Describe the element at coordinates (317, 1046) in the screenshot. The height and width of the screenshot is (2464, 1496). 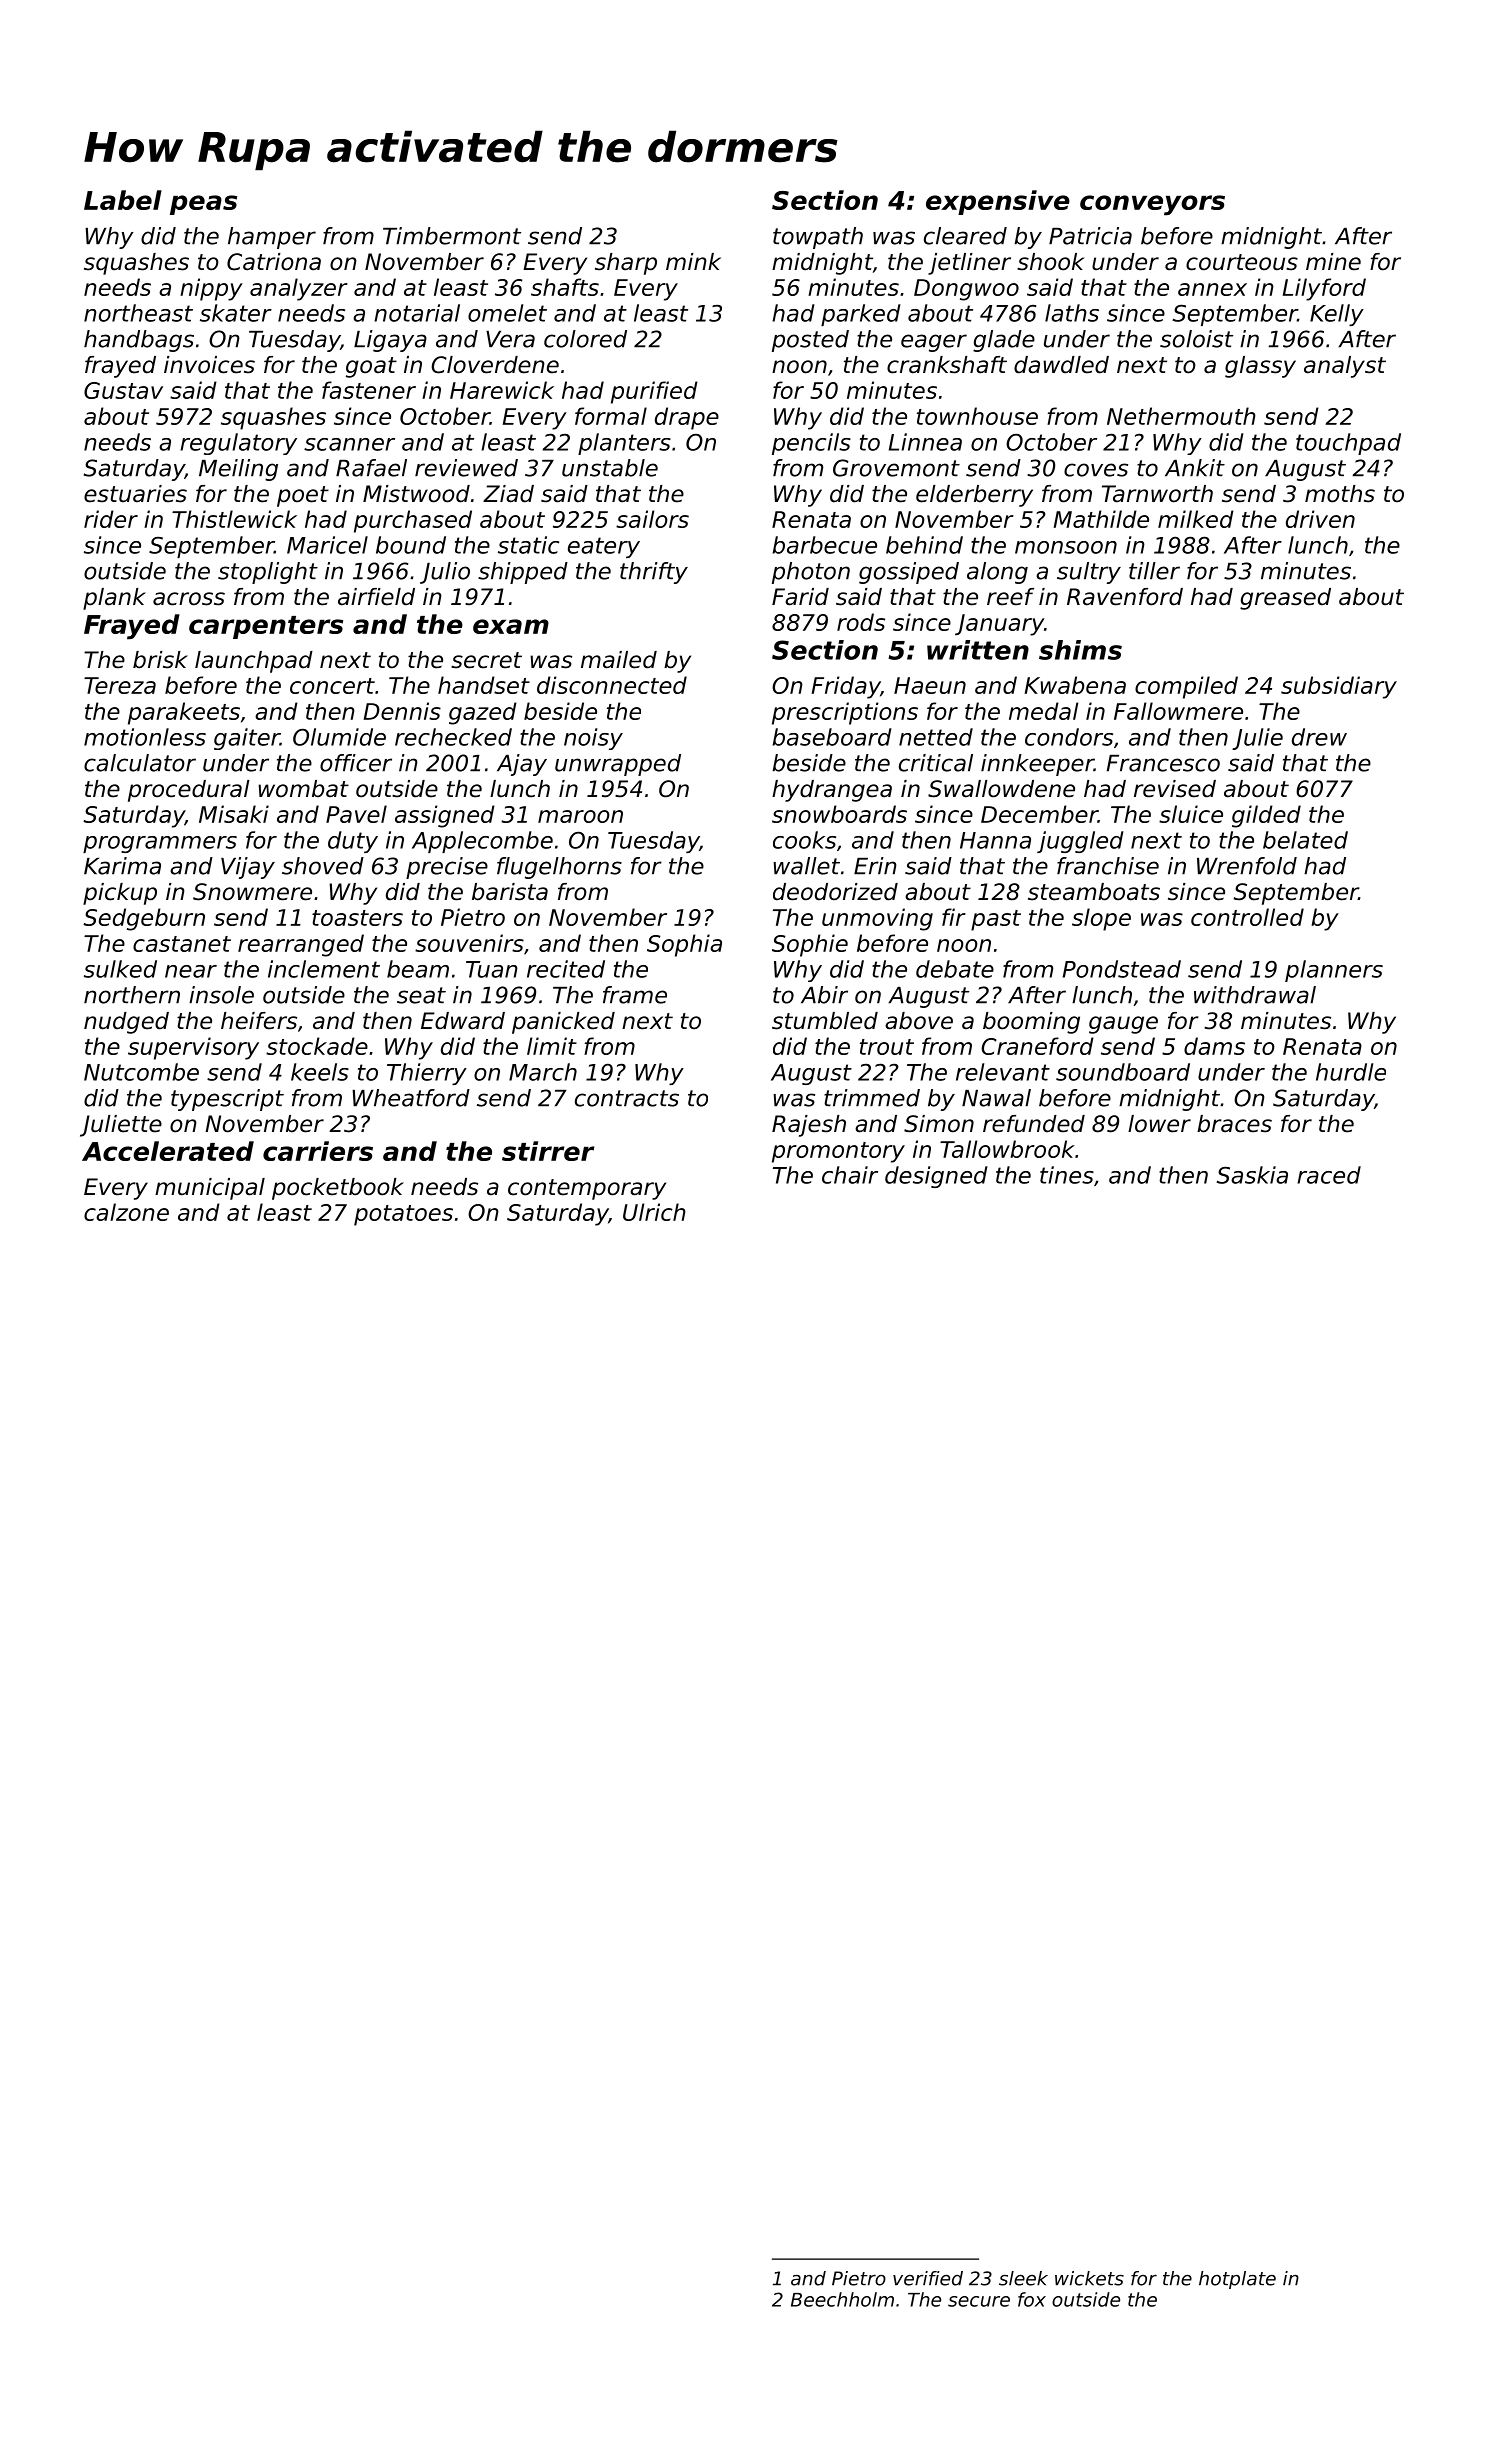
I see `stockade` at that location.
